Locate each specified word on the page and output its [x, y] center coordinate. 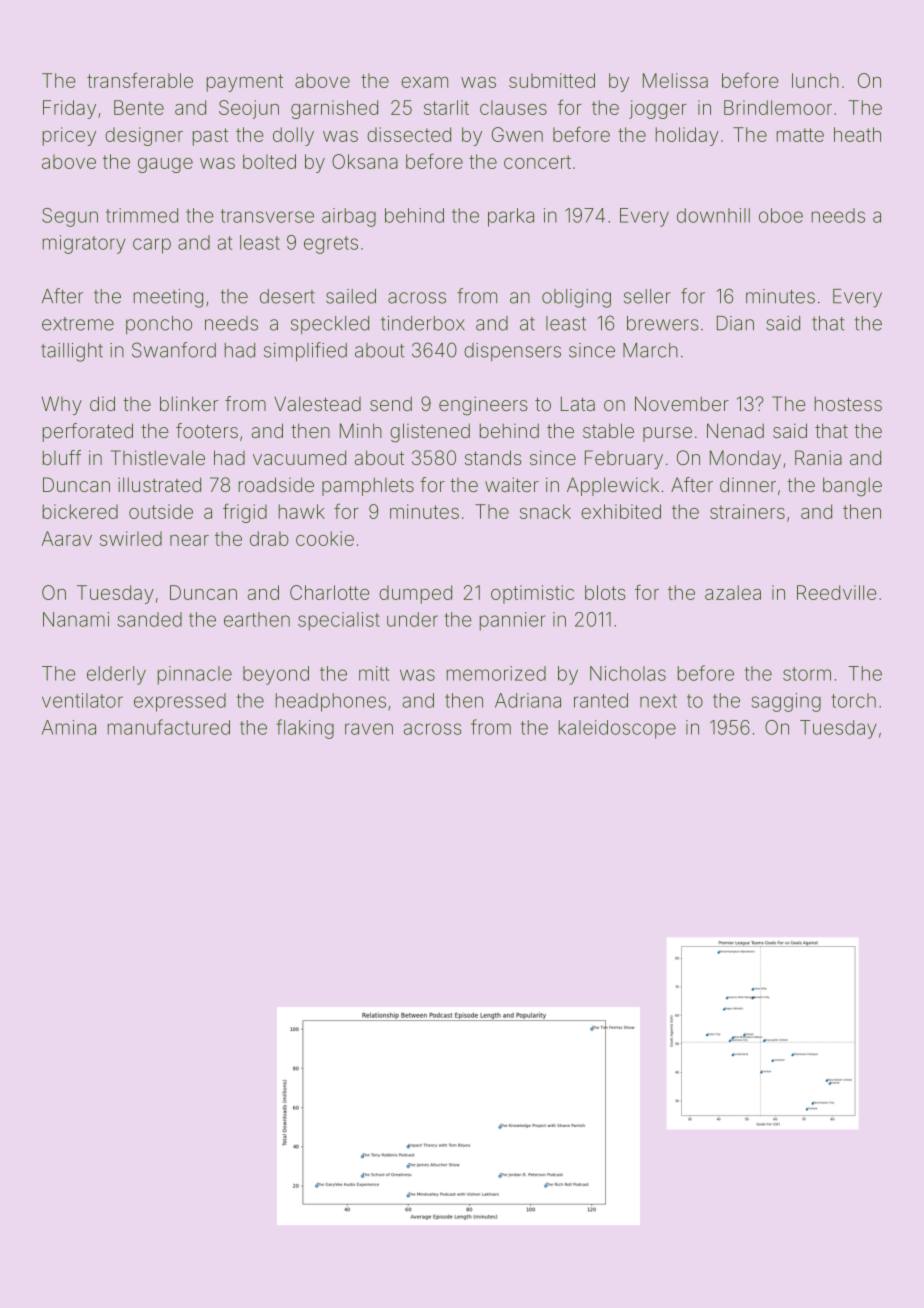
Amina [69, 727]
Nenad [735, 430]
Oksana [365, 161]
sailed [351, 296]
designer [144, 136]
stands [493, 457]
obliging [576, 298]
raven [369, 729]
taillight [72, 352]
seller [647, 296]
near [189, 540]
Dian [735, 323]
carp [152, 246]
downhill [713, 215]
